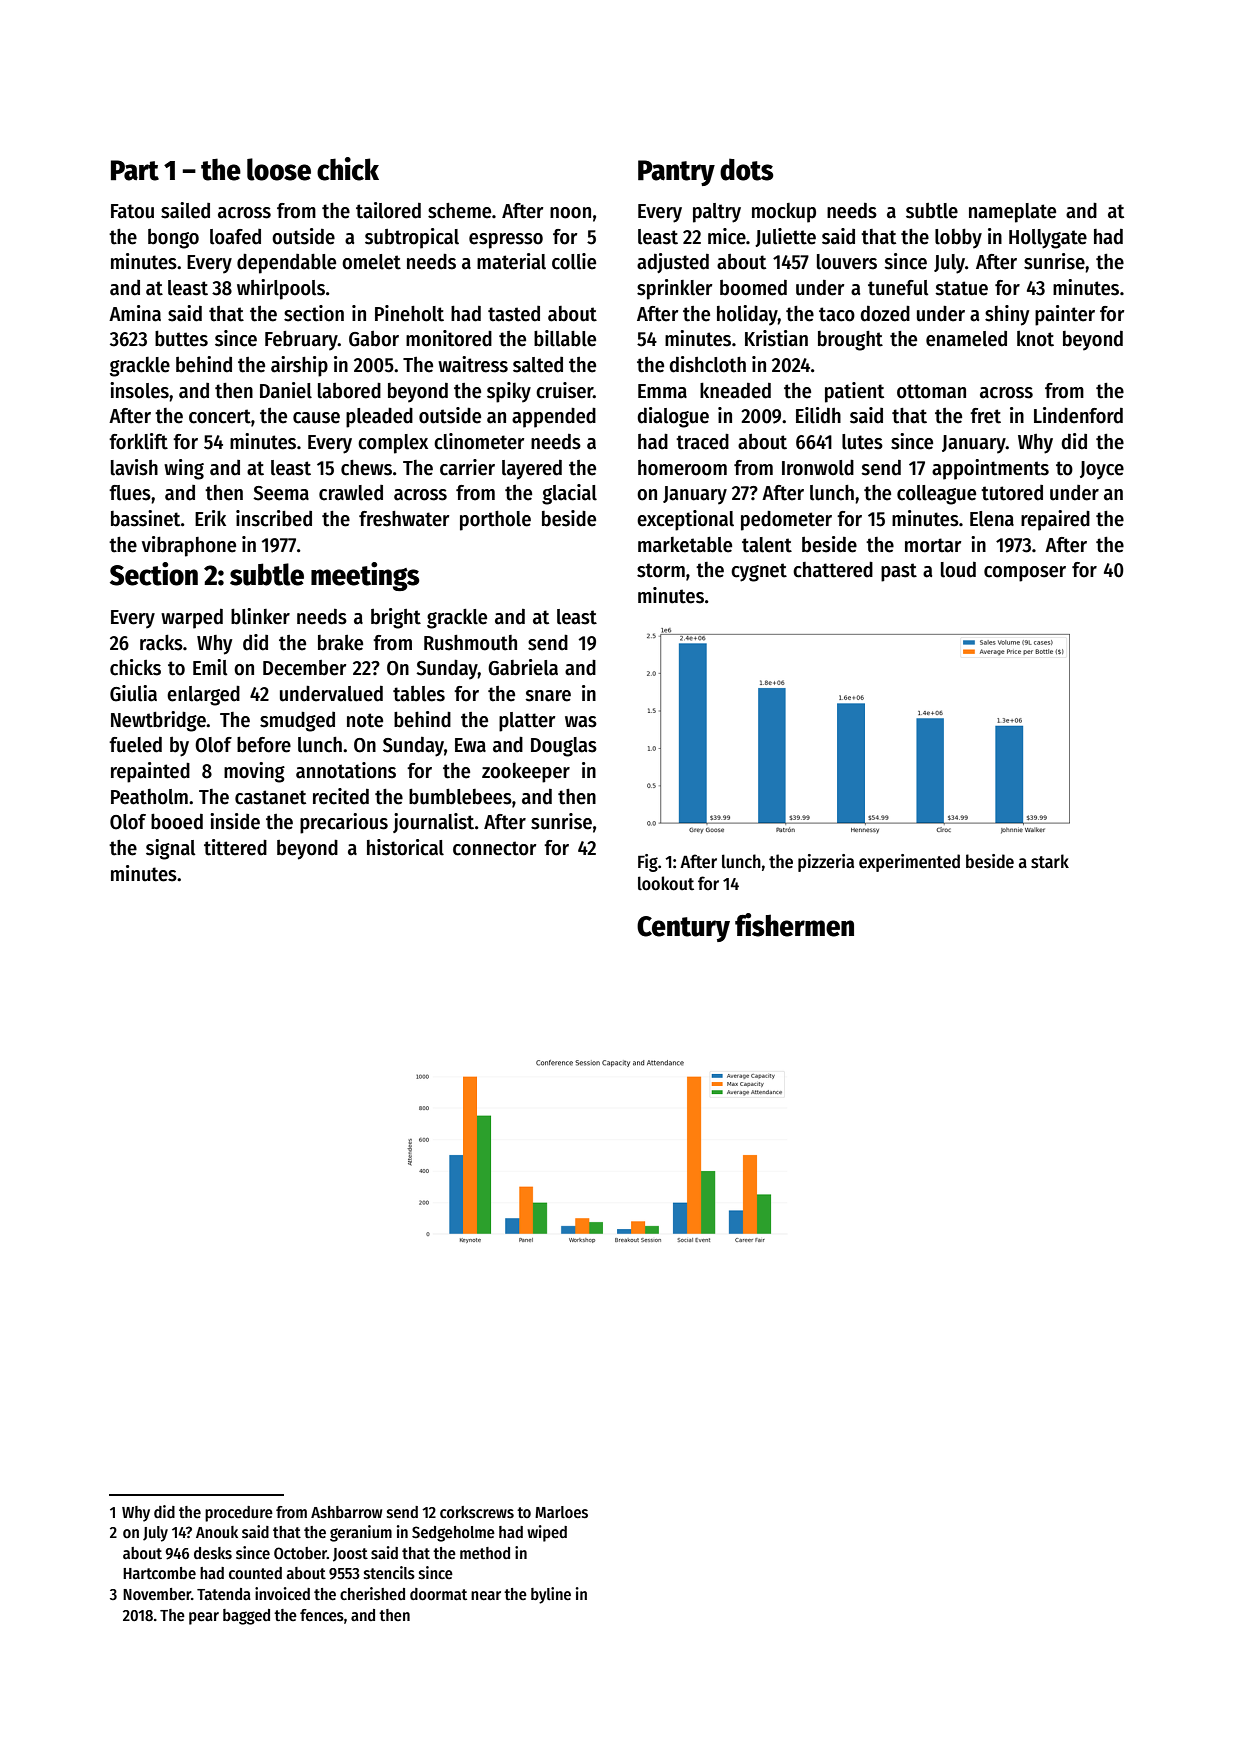 The height and width of the document is (1745, 1234). Describe the element at coordinates (204, 1618) in the document. I see `pear` at that location.
